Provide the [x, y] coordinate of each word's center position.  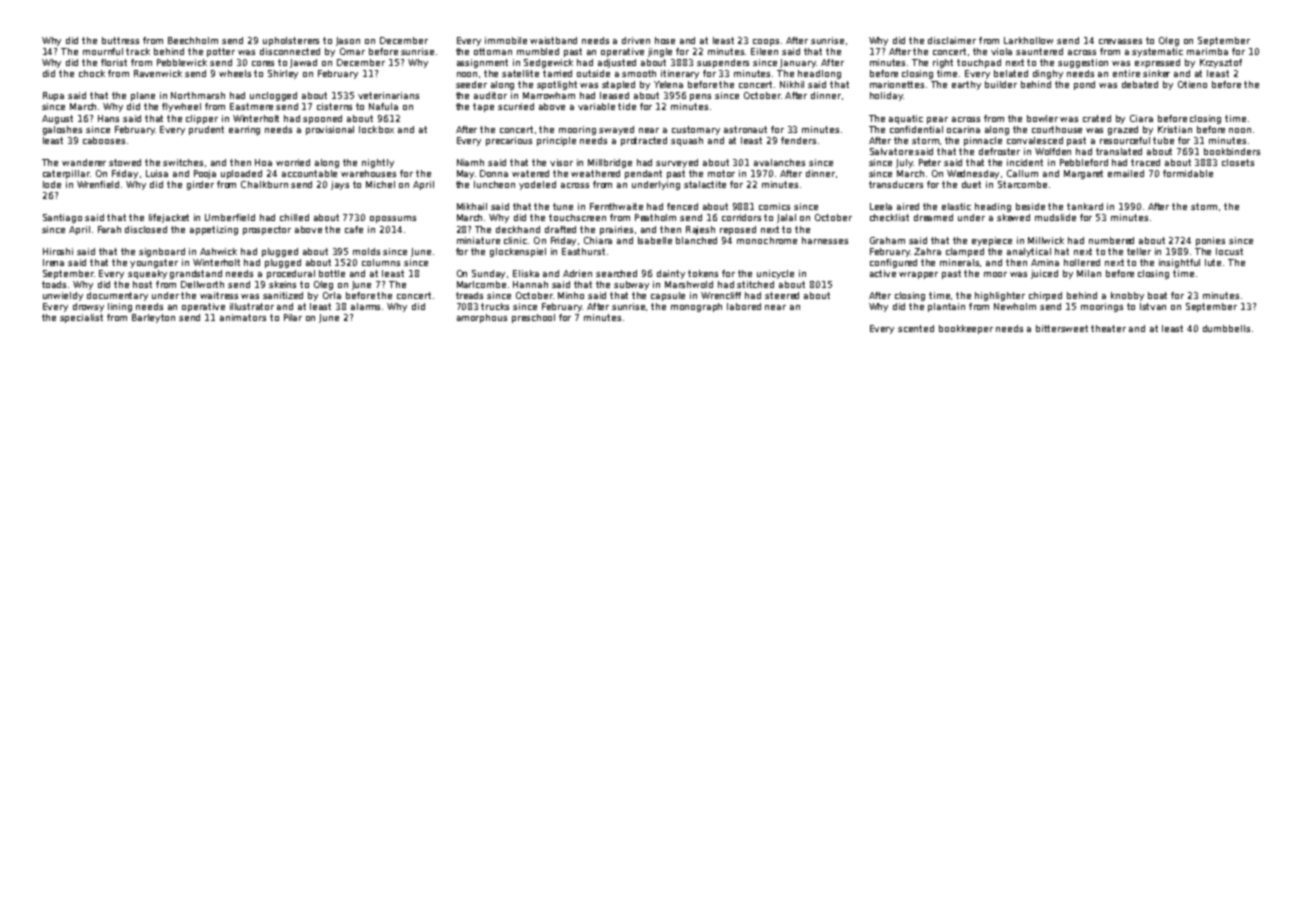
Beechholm [193, 40]
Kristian [1175, 129]
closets [1238, 162]
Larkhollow [1028, 40]
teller [1139, 251]
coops [766, 42]
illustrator [252, 306]
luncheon [494, 184]
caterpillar [66, 174]
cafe [354, 229]
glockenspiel [518, 252]
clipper [202, 119]
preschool [533, 318]
